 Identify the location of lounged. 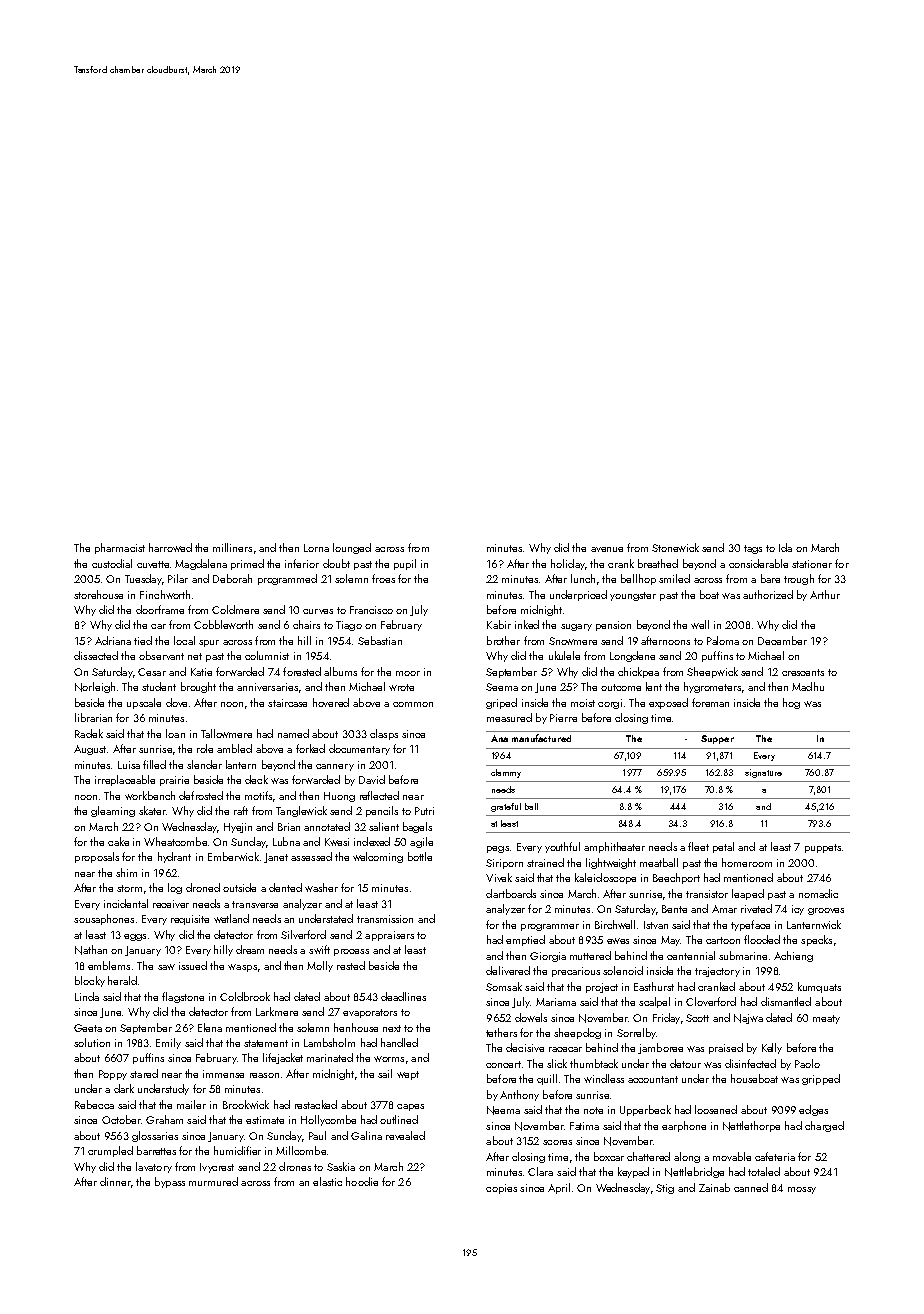
(352, 548).
